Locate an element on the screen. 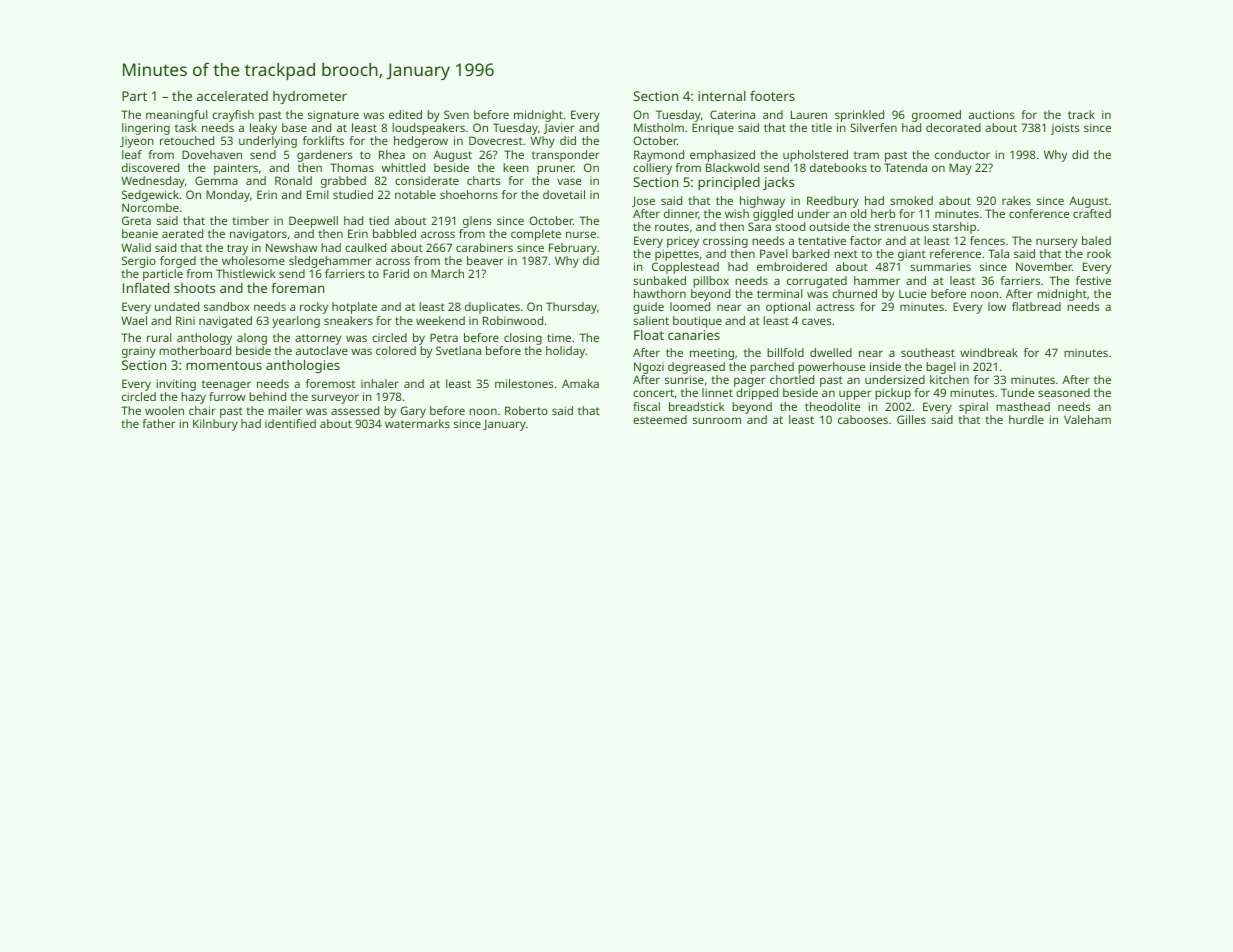  dovetail is located at coordinates (564, 194).
